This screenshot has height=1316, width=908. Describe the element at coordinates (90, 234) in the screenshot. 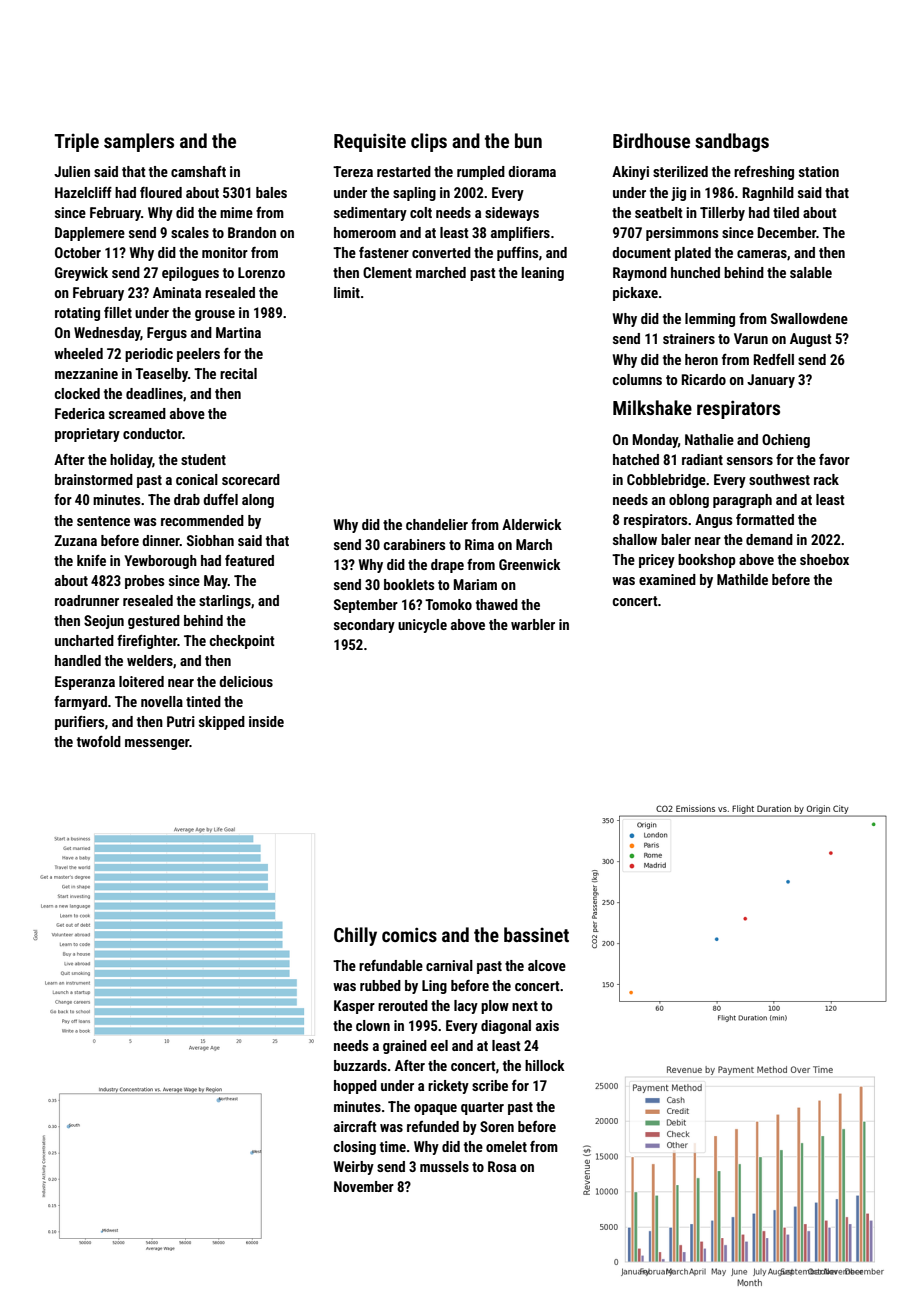

I see `Dapplemere` at that location.
